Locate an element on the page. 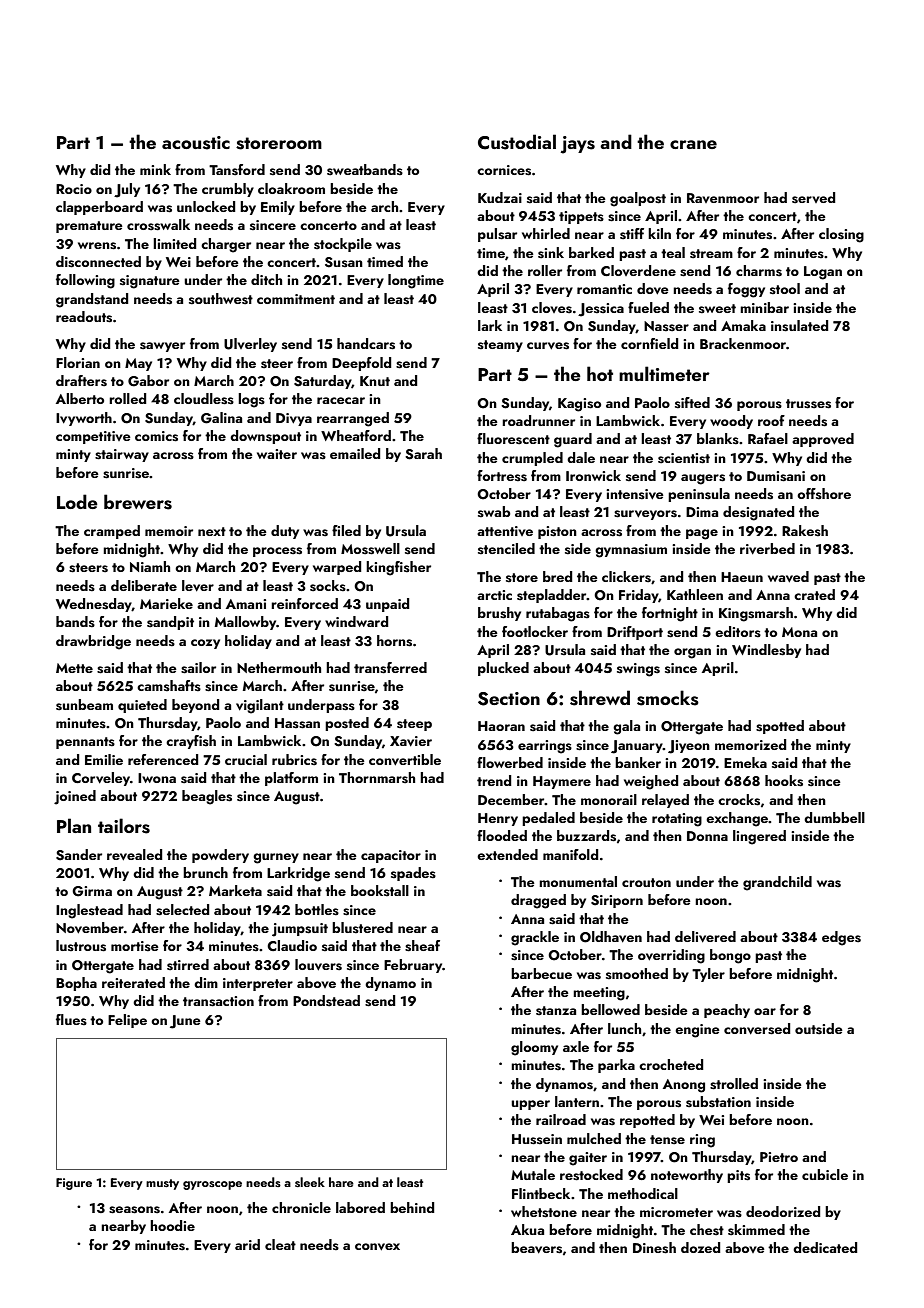  beavers is located at coordinates (536, 1248).
